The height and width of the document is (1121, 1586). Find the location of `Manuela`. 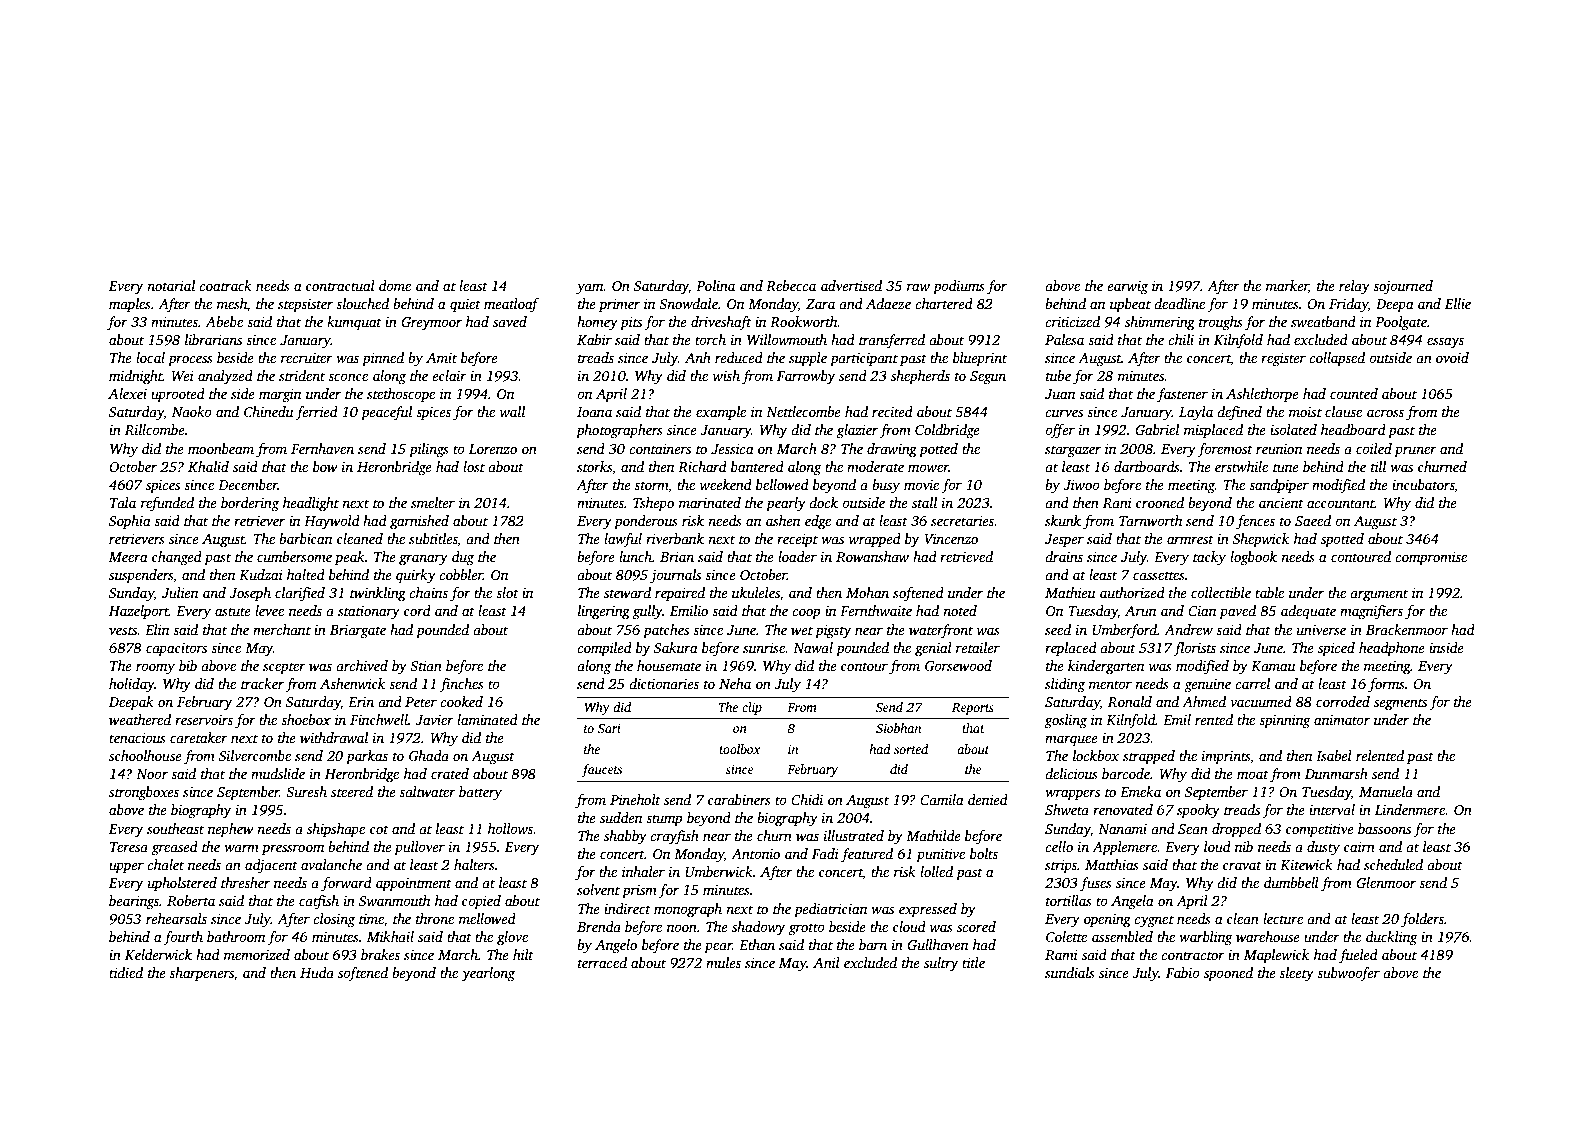

Manuela is located at coordinates (1386, 791).
